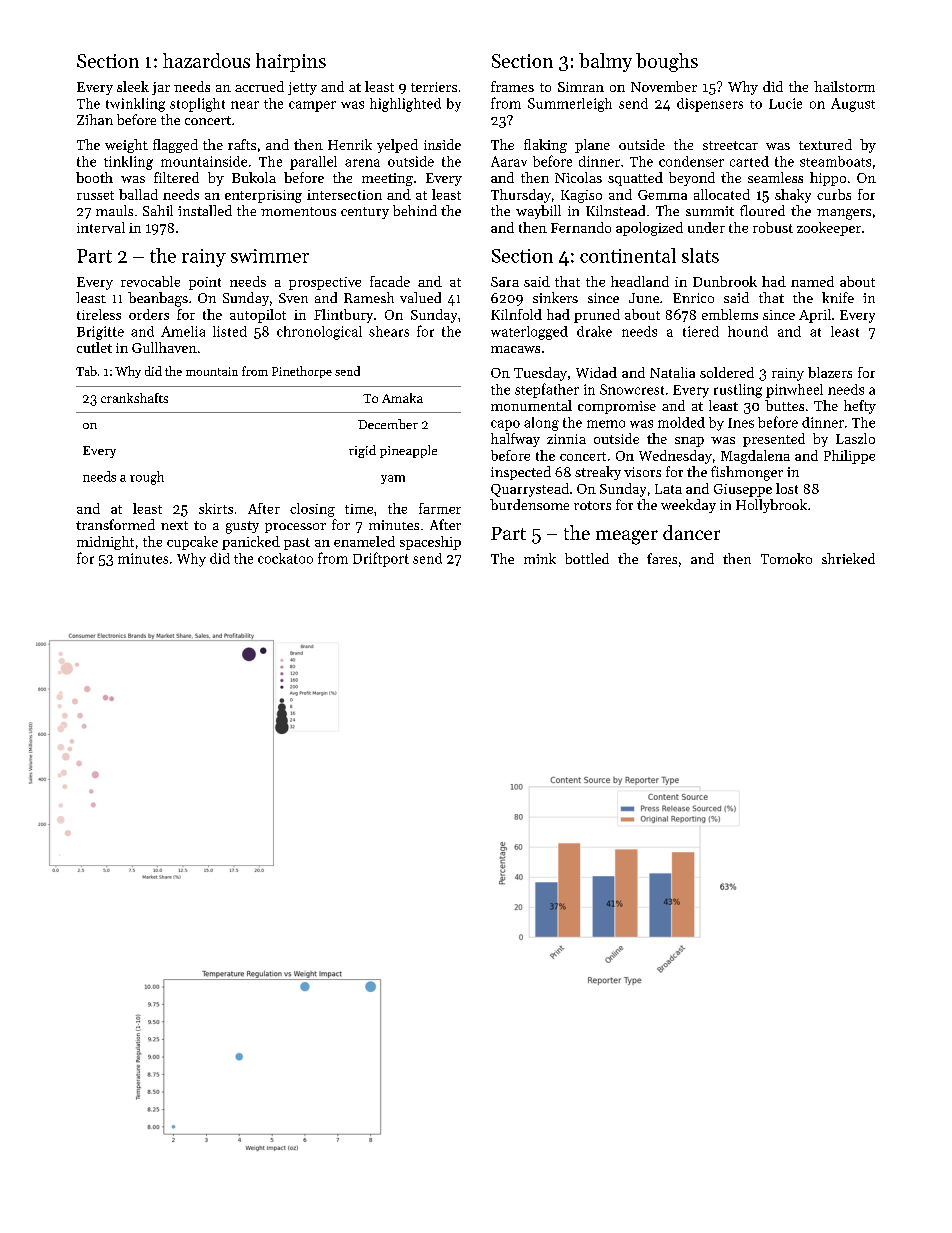 Image resolution: width=952 pixels, height=1233 pixels. I want to click on Amaka, so click(402, 398).
